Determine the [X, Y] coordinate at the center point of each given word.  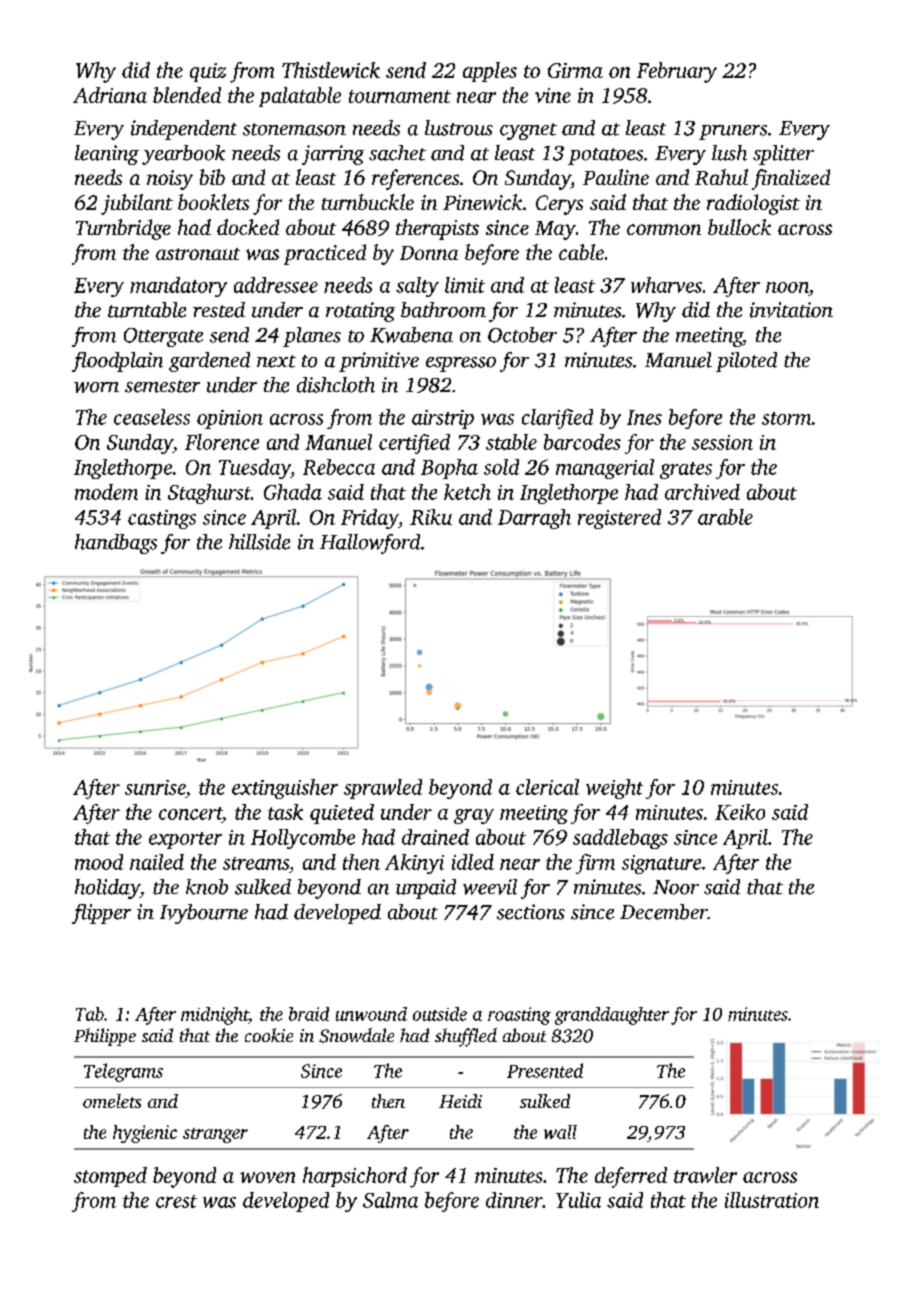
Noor [676, 887]
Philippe [105, 1037]
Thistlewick [331, 70]
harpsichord [355, 1177]
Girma [575, 70]
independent [184, 130]
